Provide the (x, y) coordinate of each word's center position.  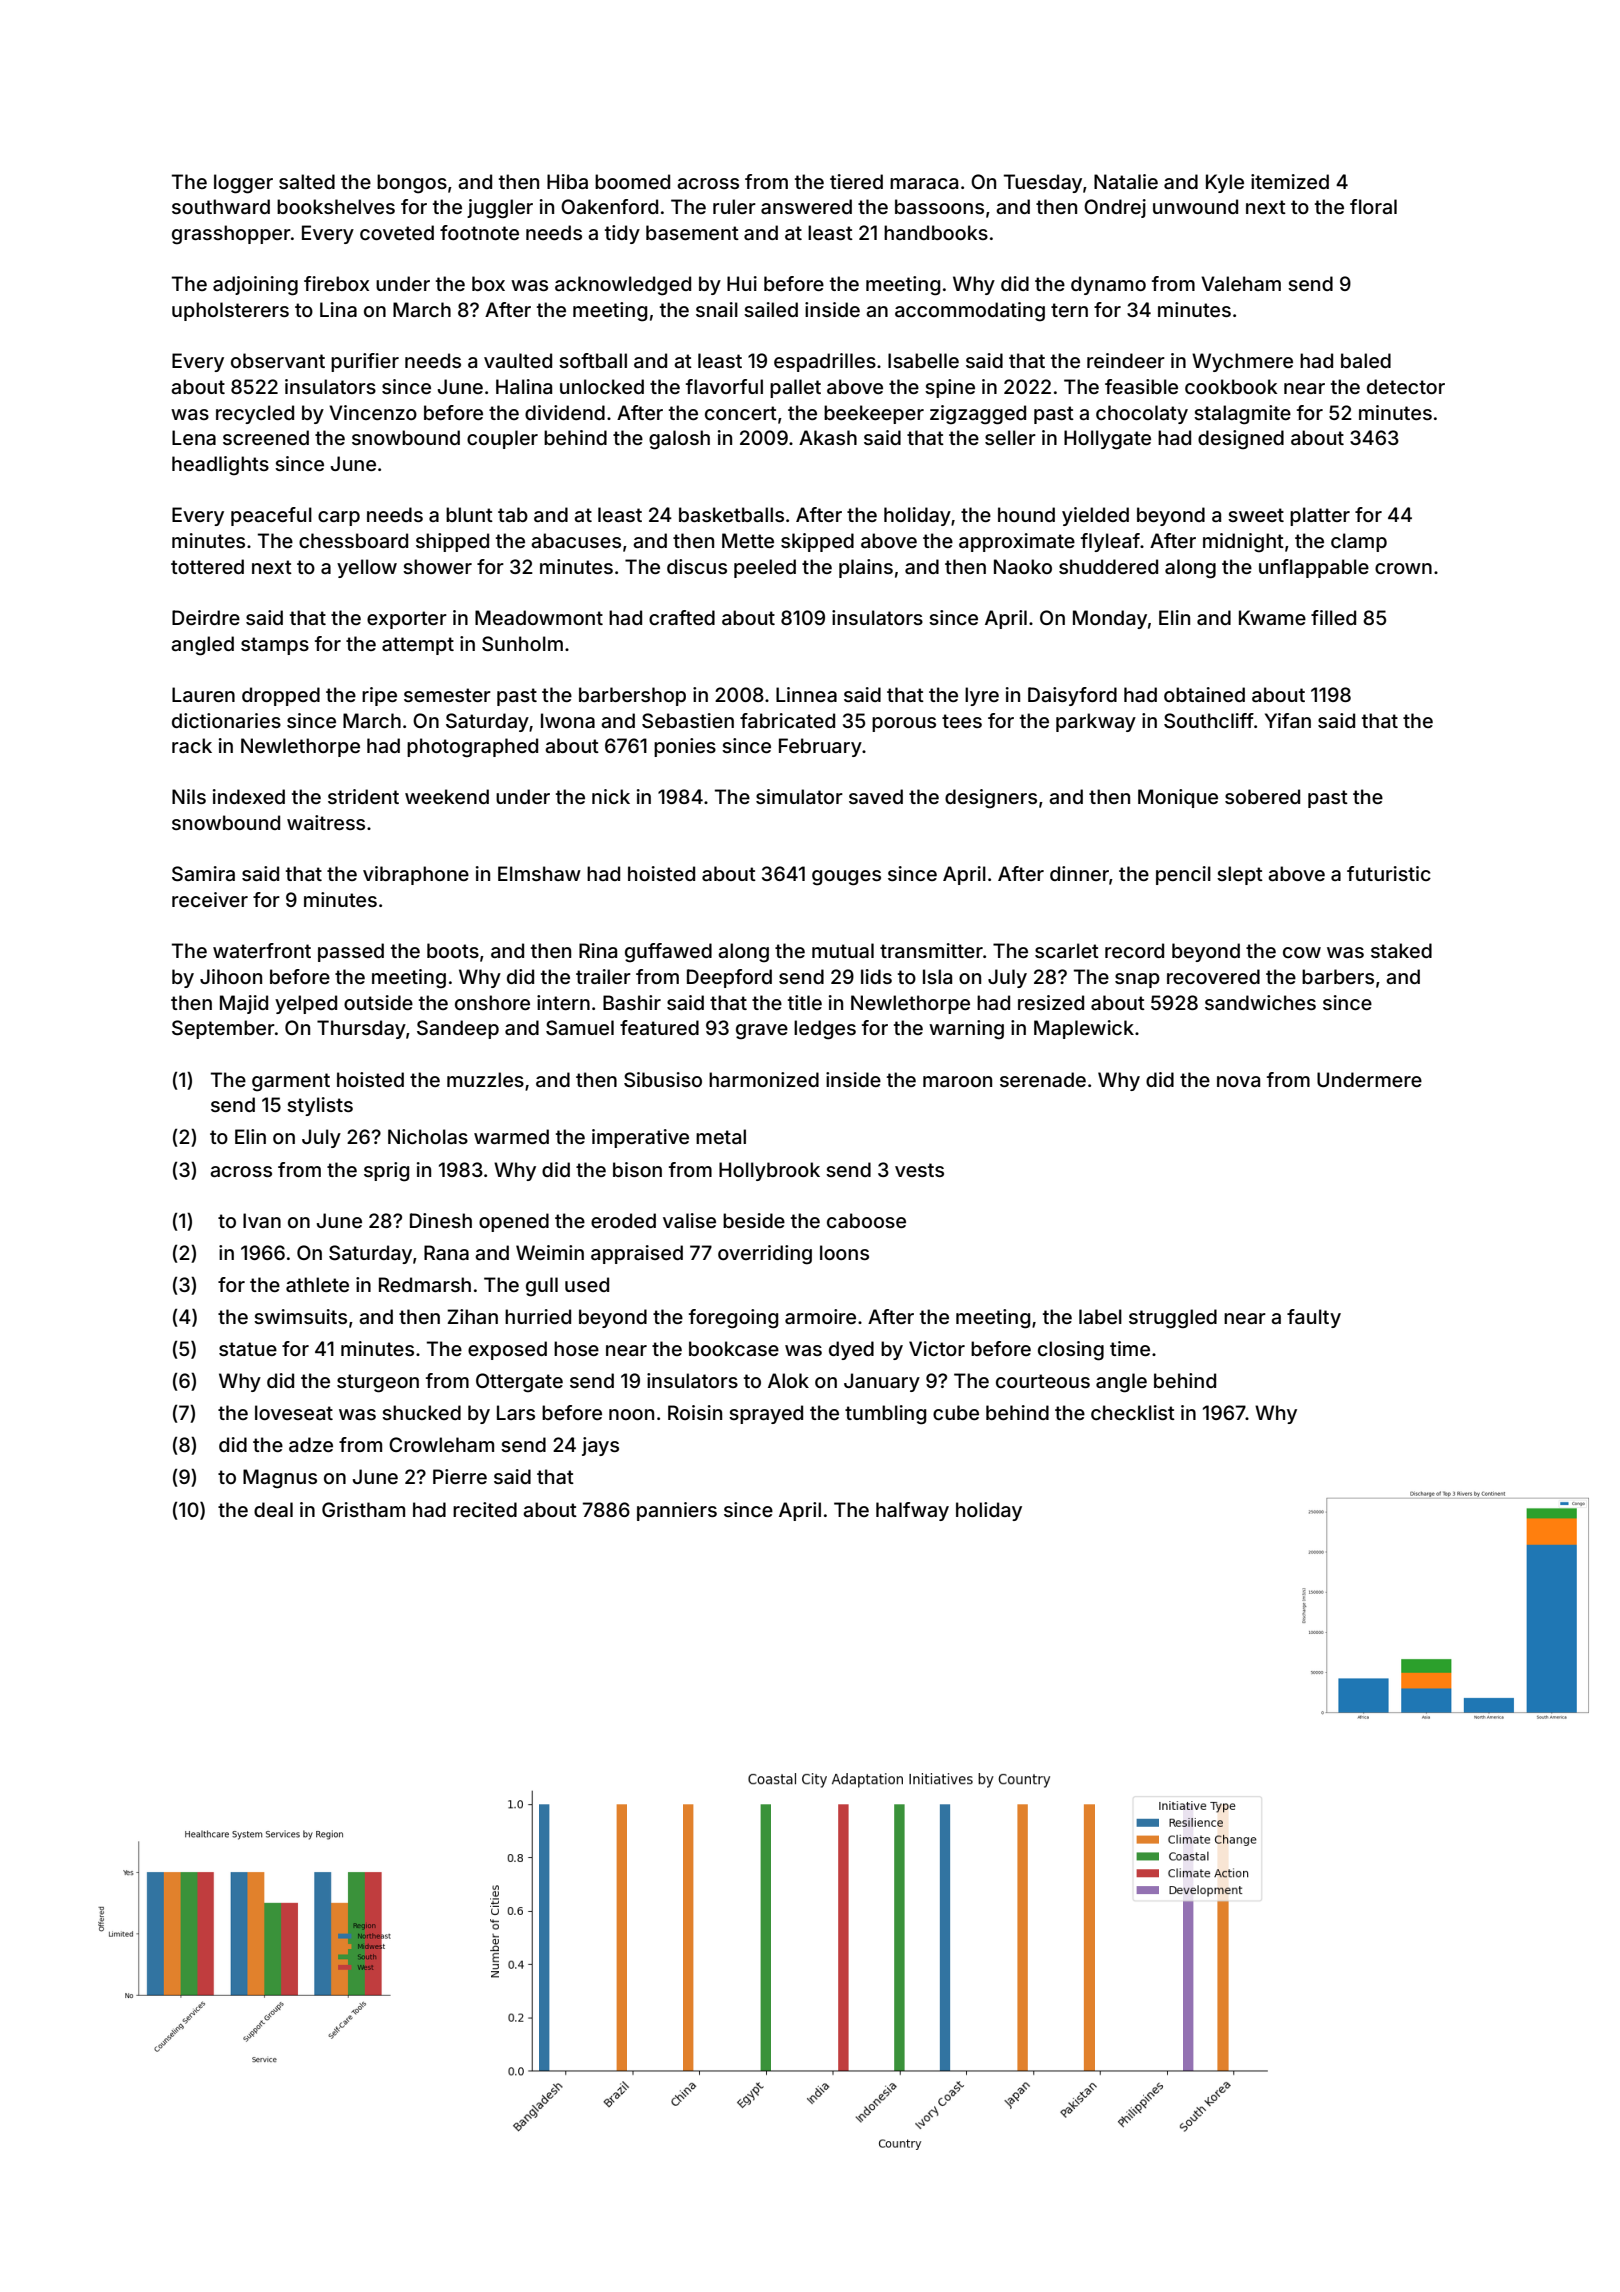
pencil (1183, 875)
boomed (632, 181)
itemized (1290, 181)
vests (919, 1170)
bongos (412, 184)
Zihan (472, 1316)
